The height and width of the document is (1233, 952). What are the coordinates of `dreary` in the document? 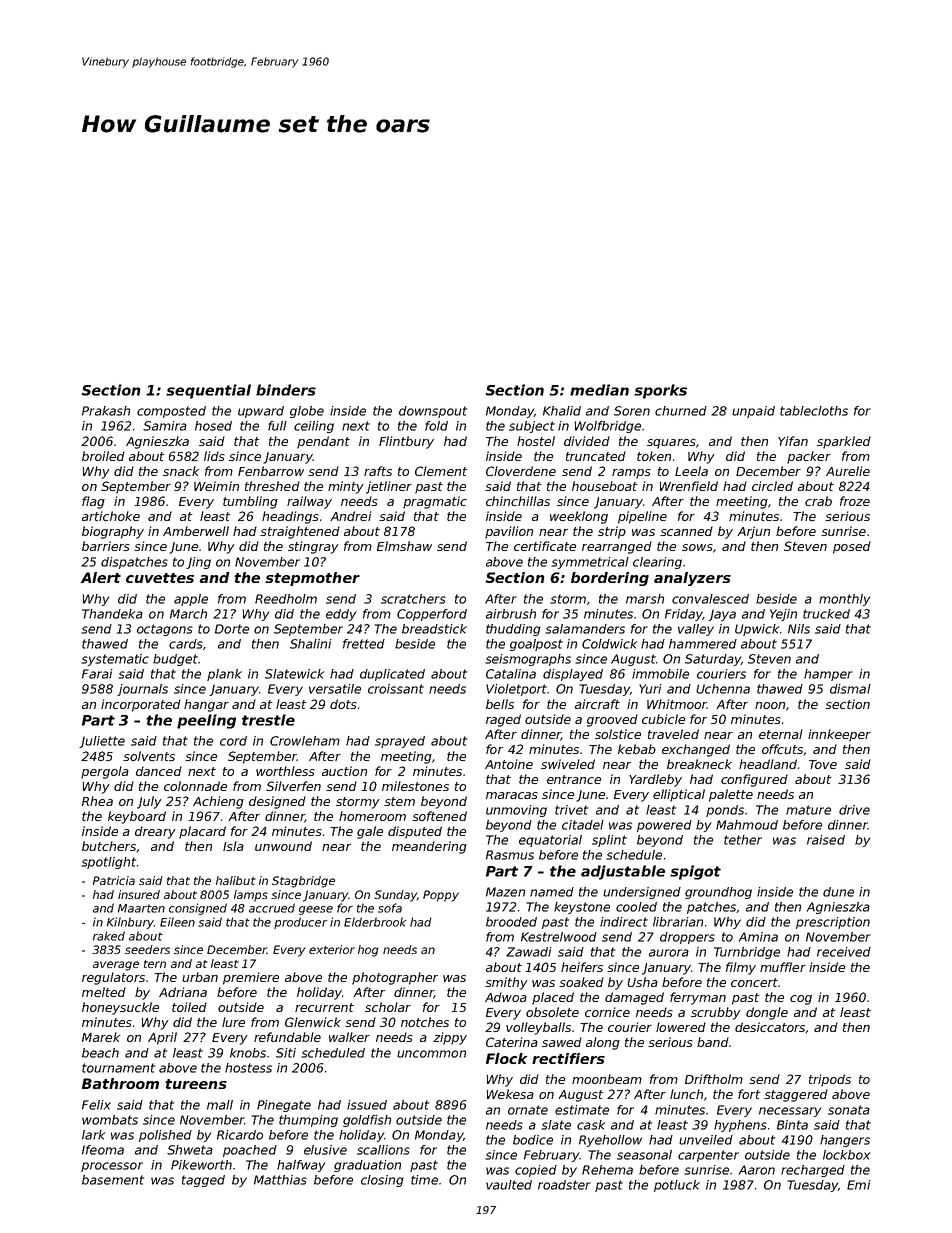 It's located at (155, 832).
